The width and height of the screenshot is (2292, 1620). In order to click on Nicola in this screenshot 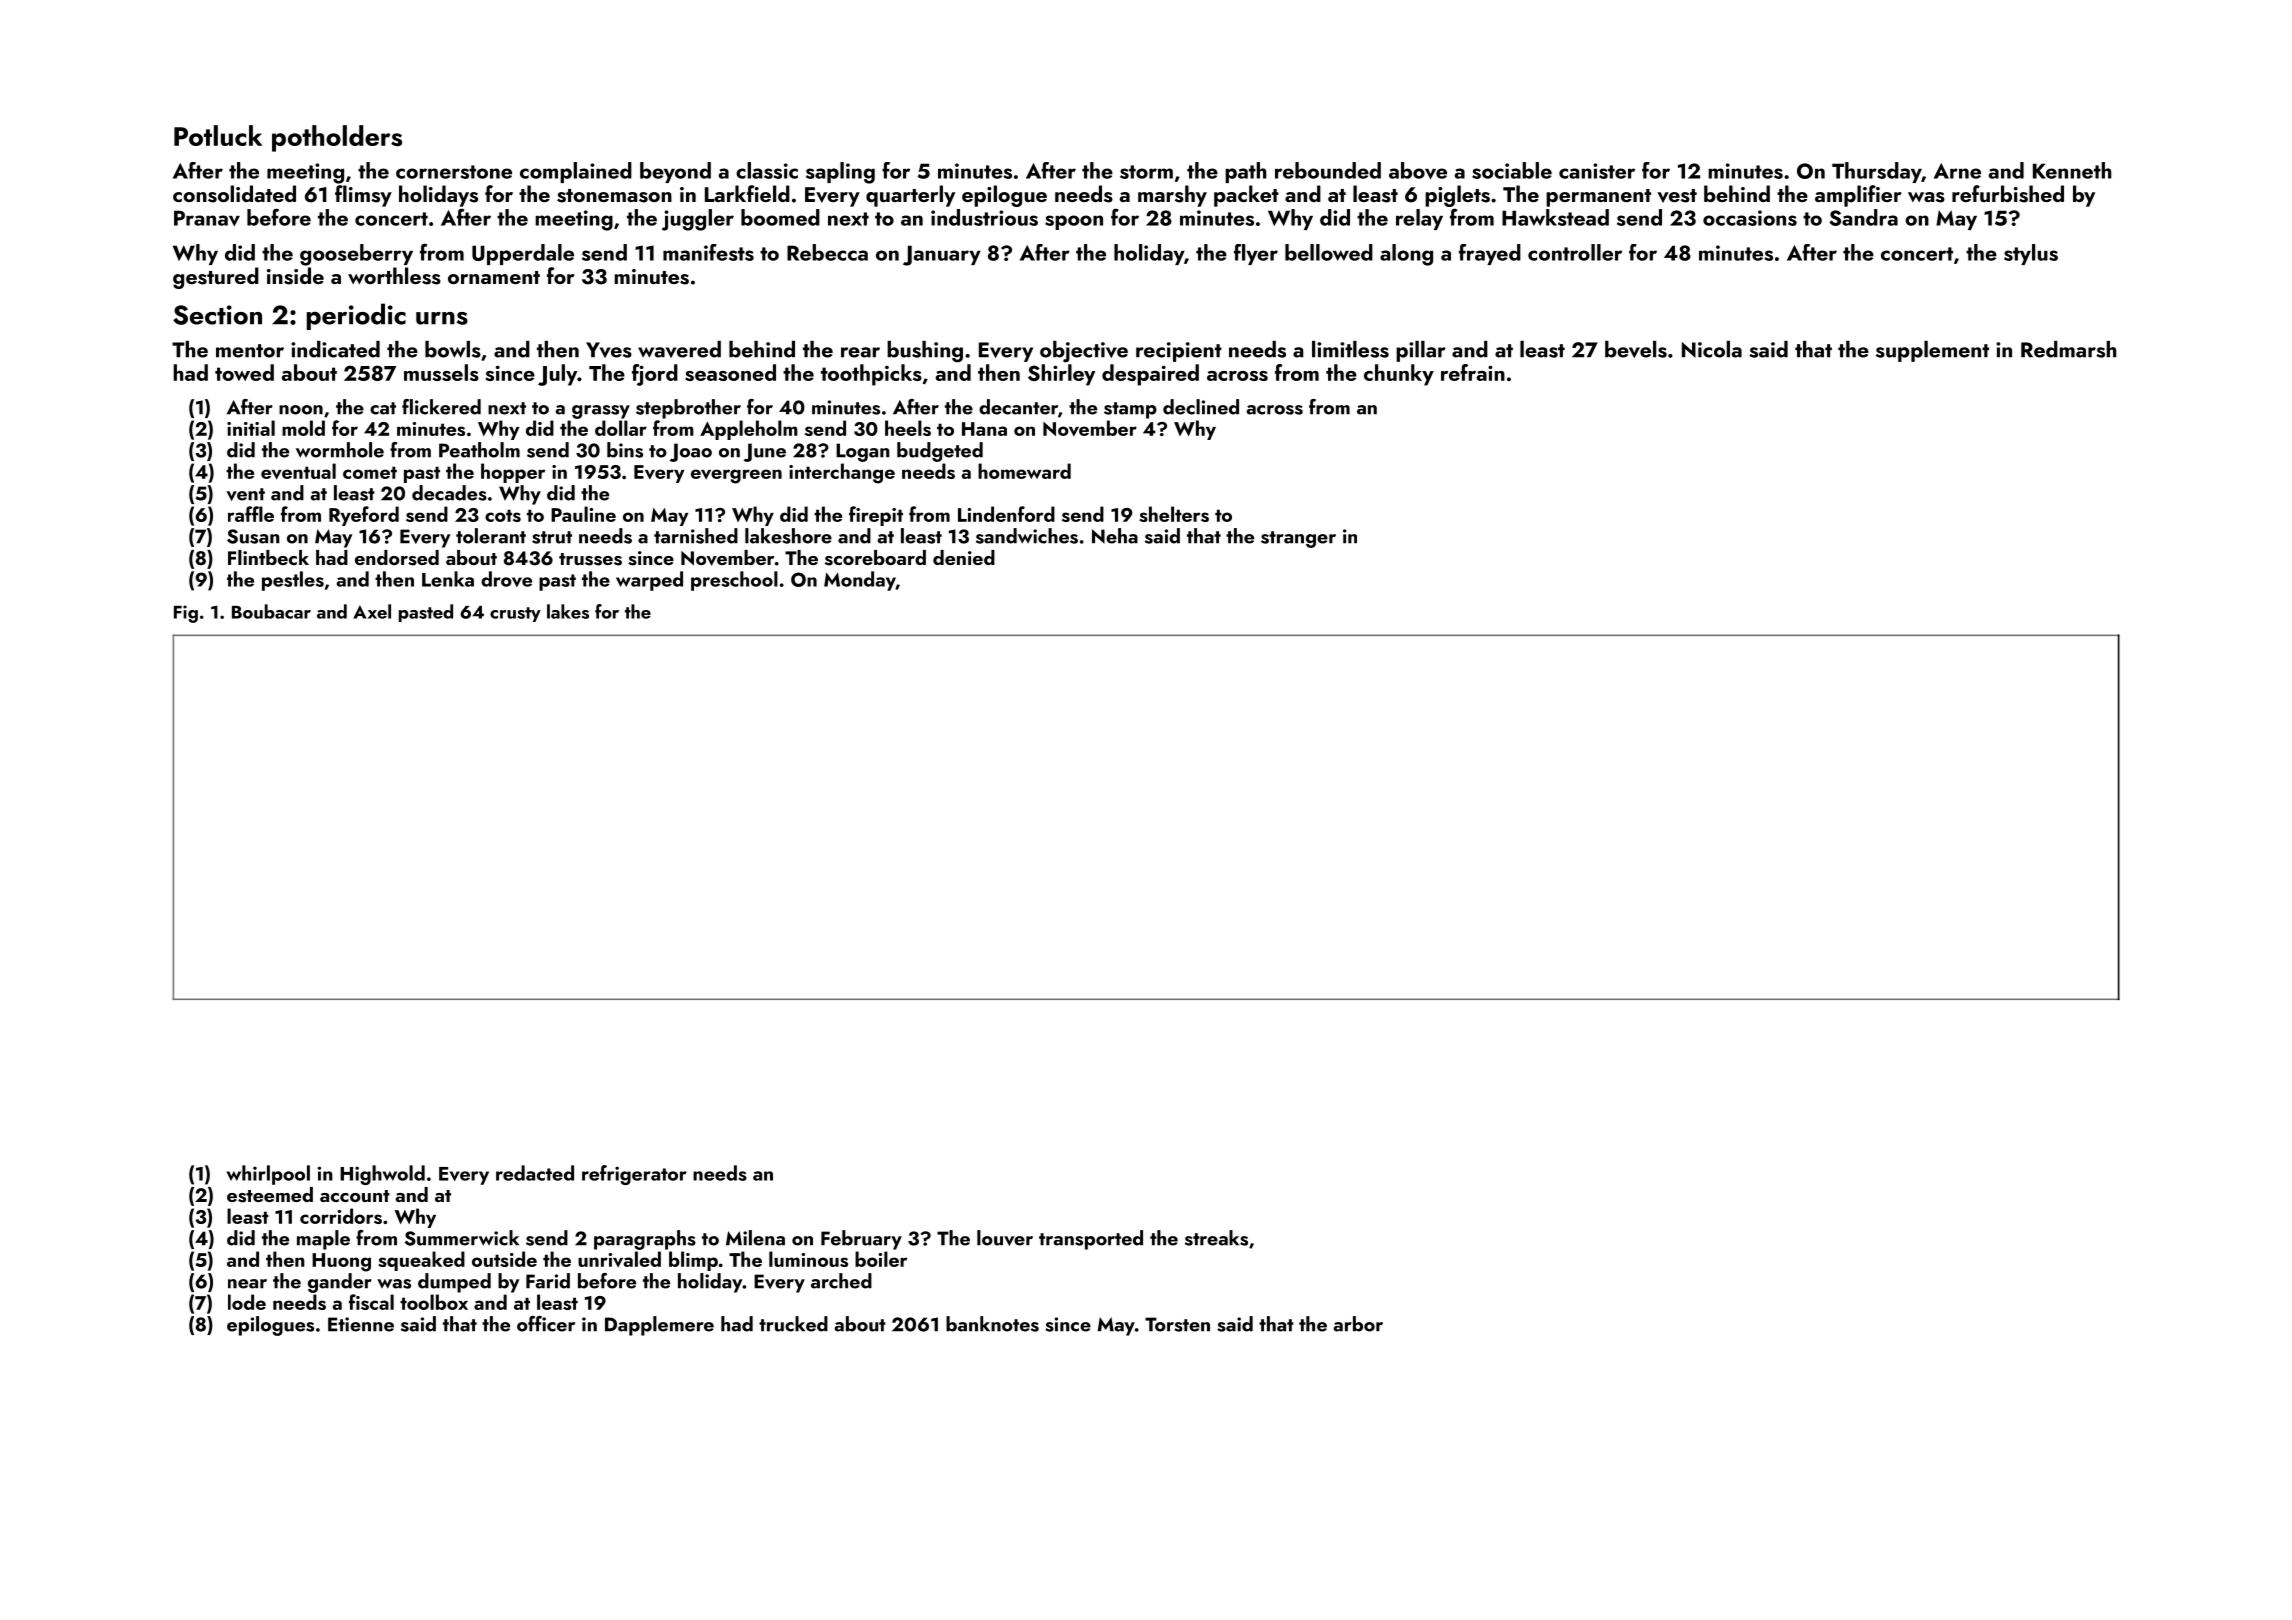, I will do `click(1712, 349)`.
